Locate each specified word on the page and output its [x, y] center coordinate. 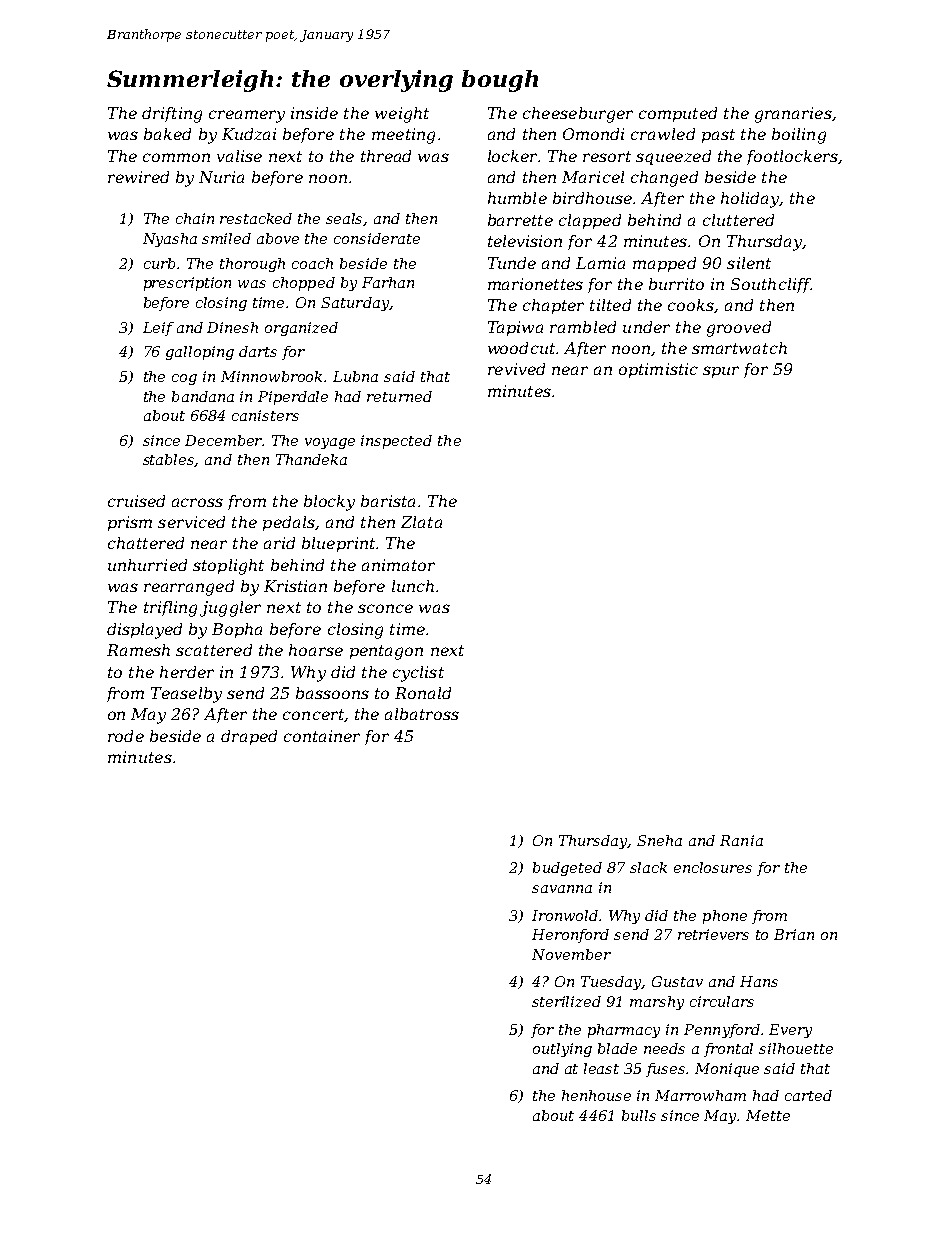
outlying [562, 1050]
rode [126, 736]
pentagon [386, 652]
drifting [172, 115]
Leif [158, 329]
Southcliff [771, 285]
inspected [396, 442]
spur [721, 372]
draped [249, 737]
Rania [741, 840]
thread [386, 156]
